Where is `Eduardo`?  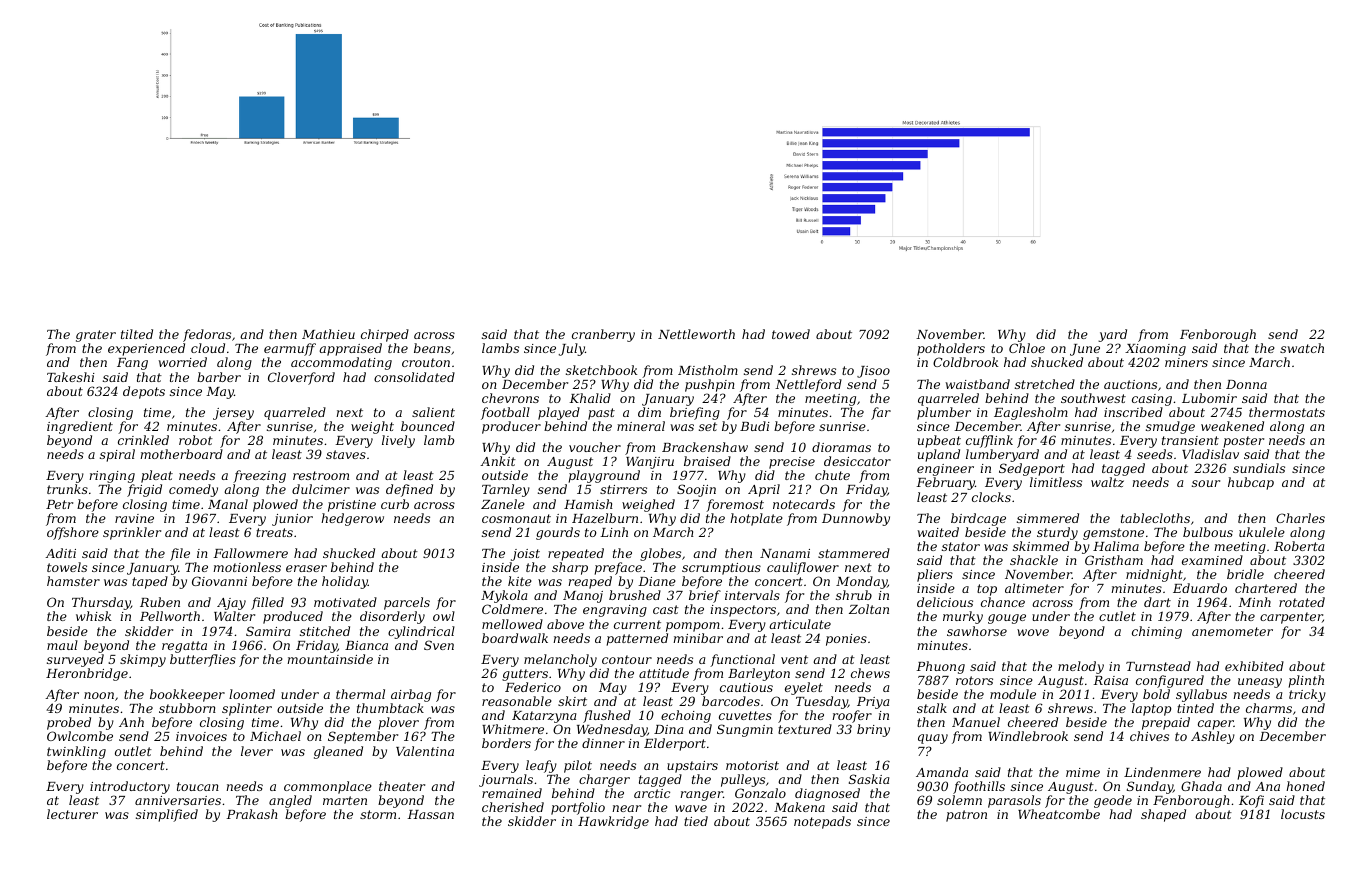 Eduardo is located at coordinates (1200, 588).
